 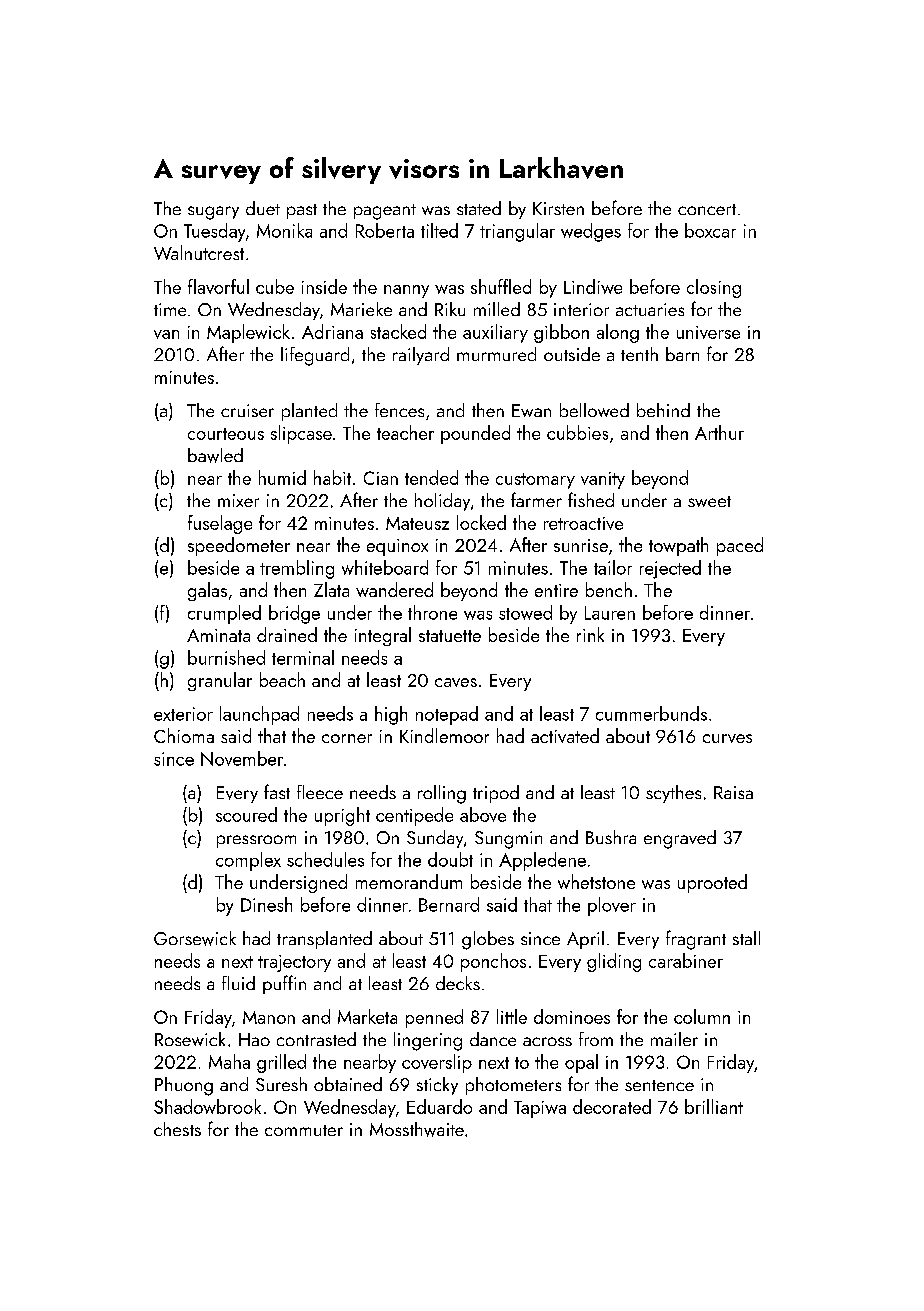 I want to click on engraved, so click(x=680, y=839).
